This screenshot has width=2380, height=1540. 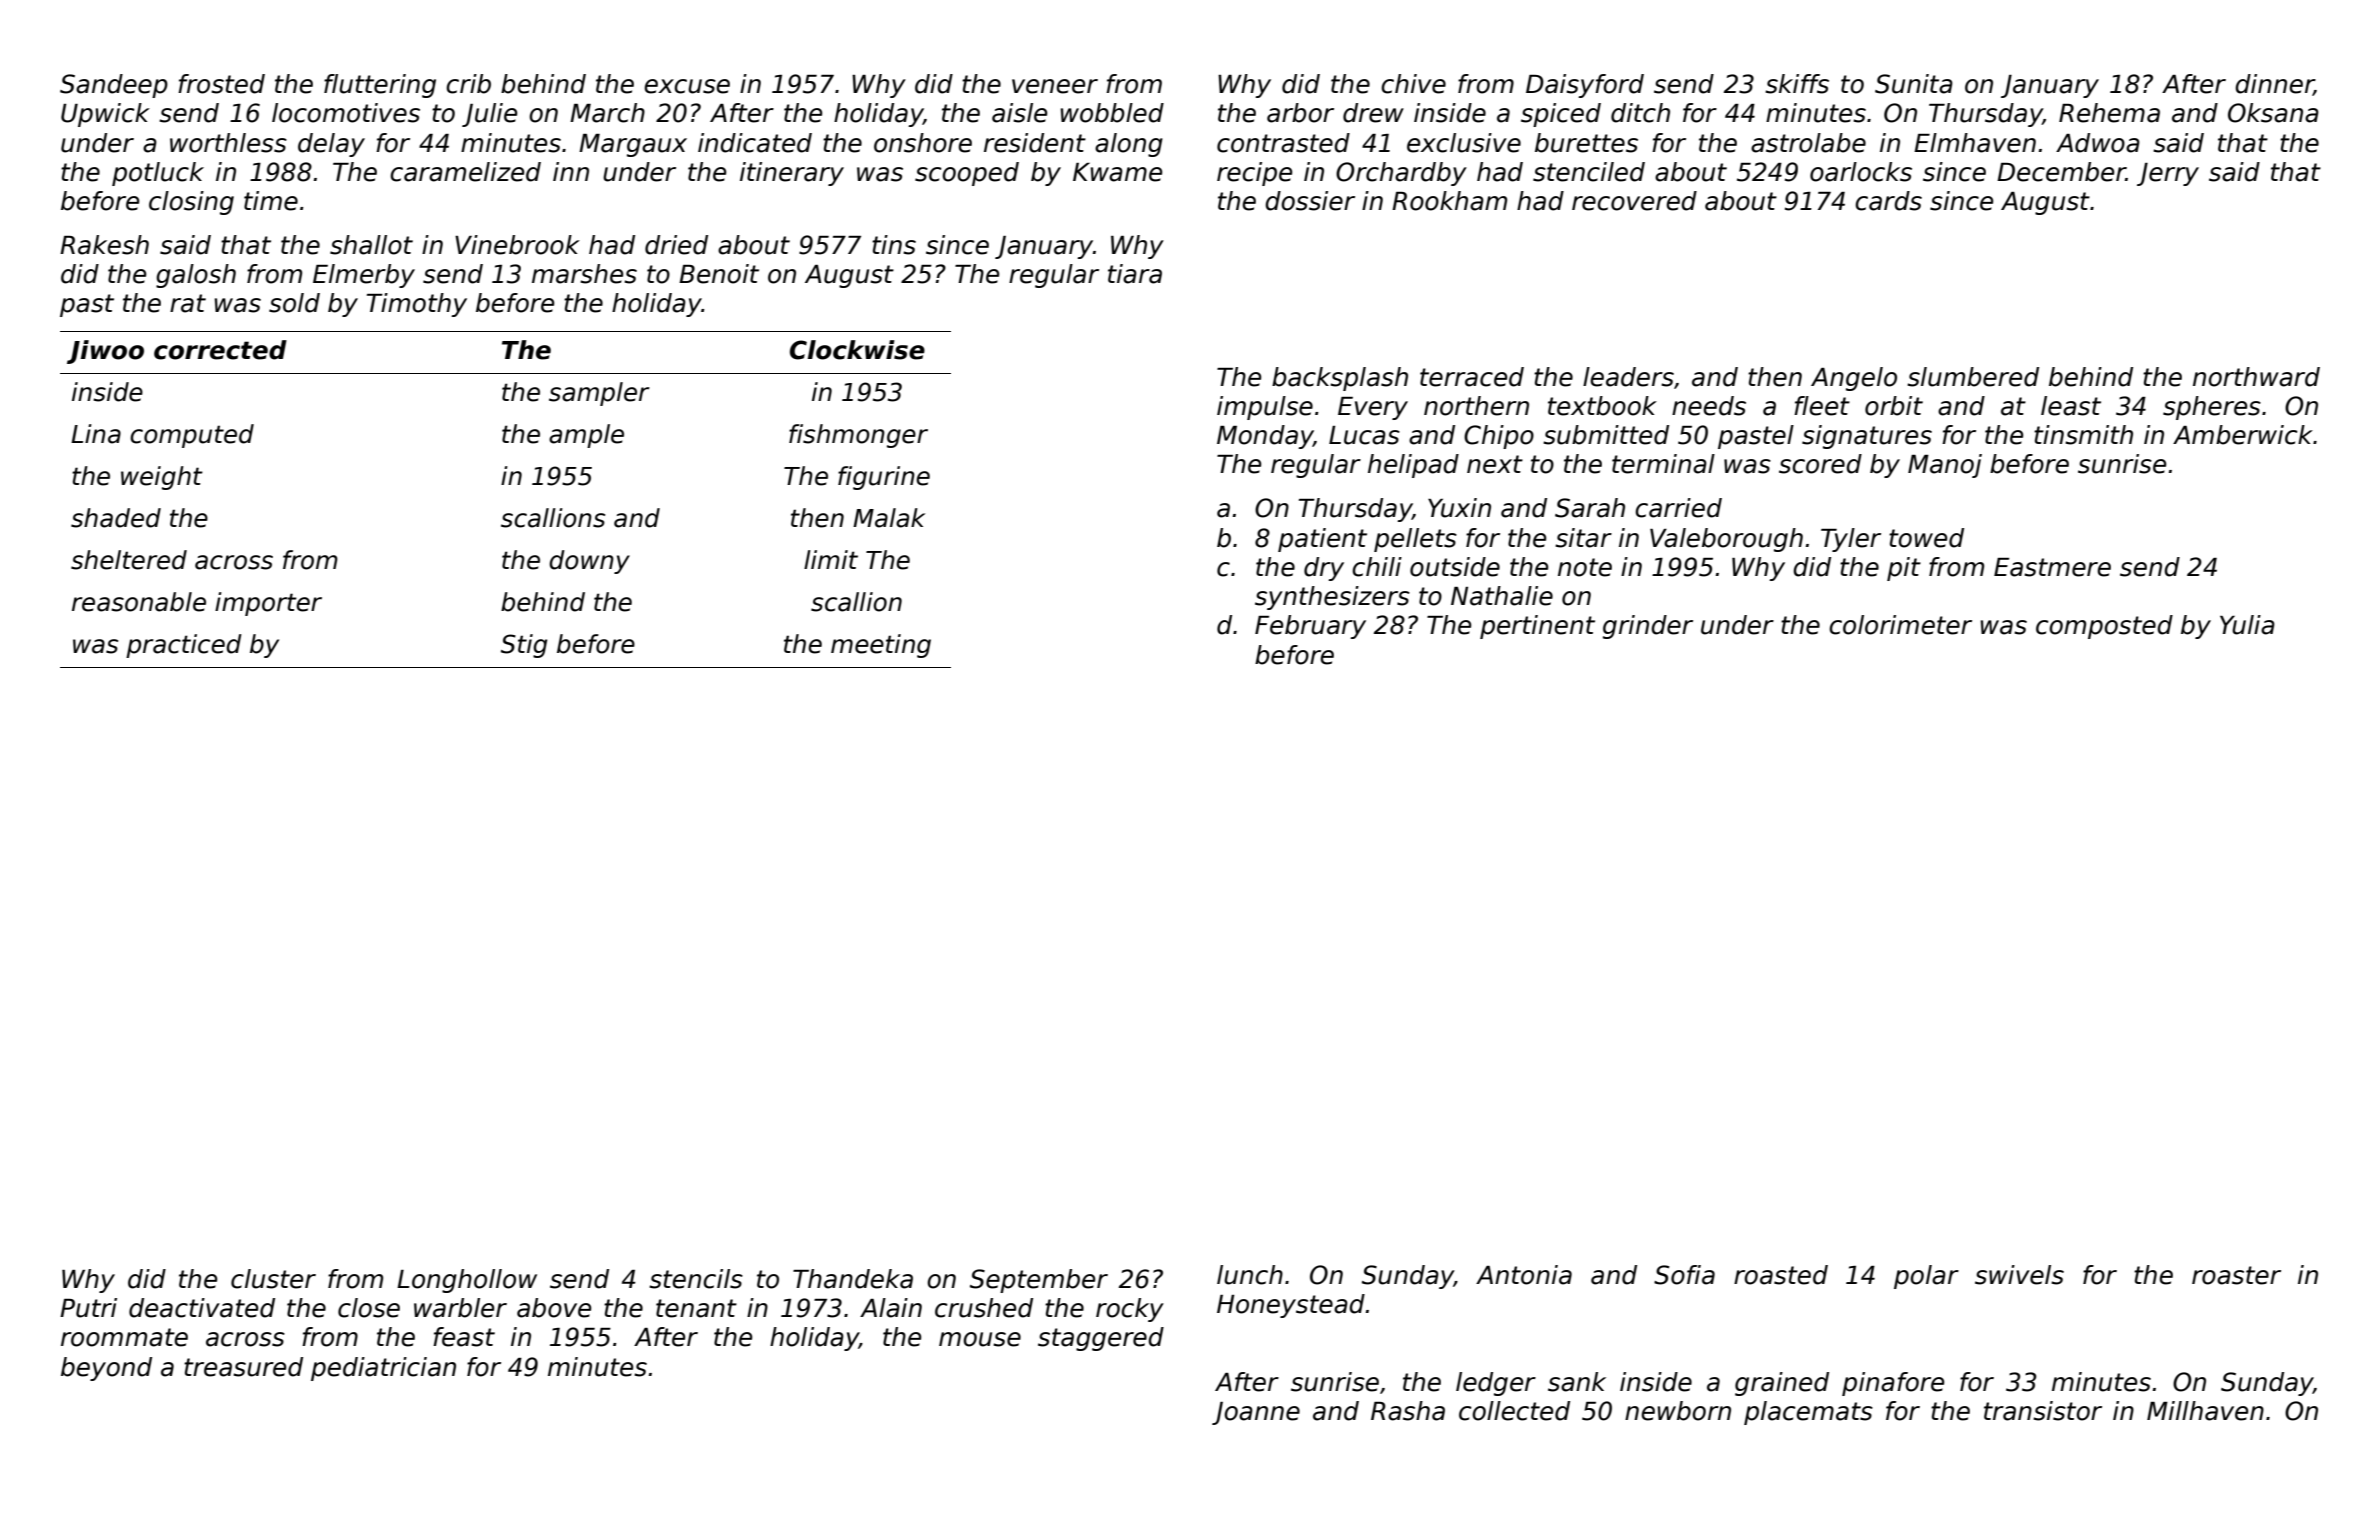 I want to click on February, so click(x=1310, y=627).
